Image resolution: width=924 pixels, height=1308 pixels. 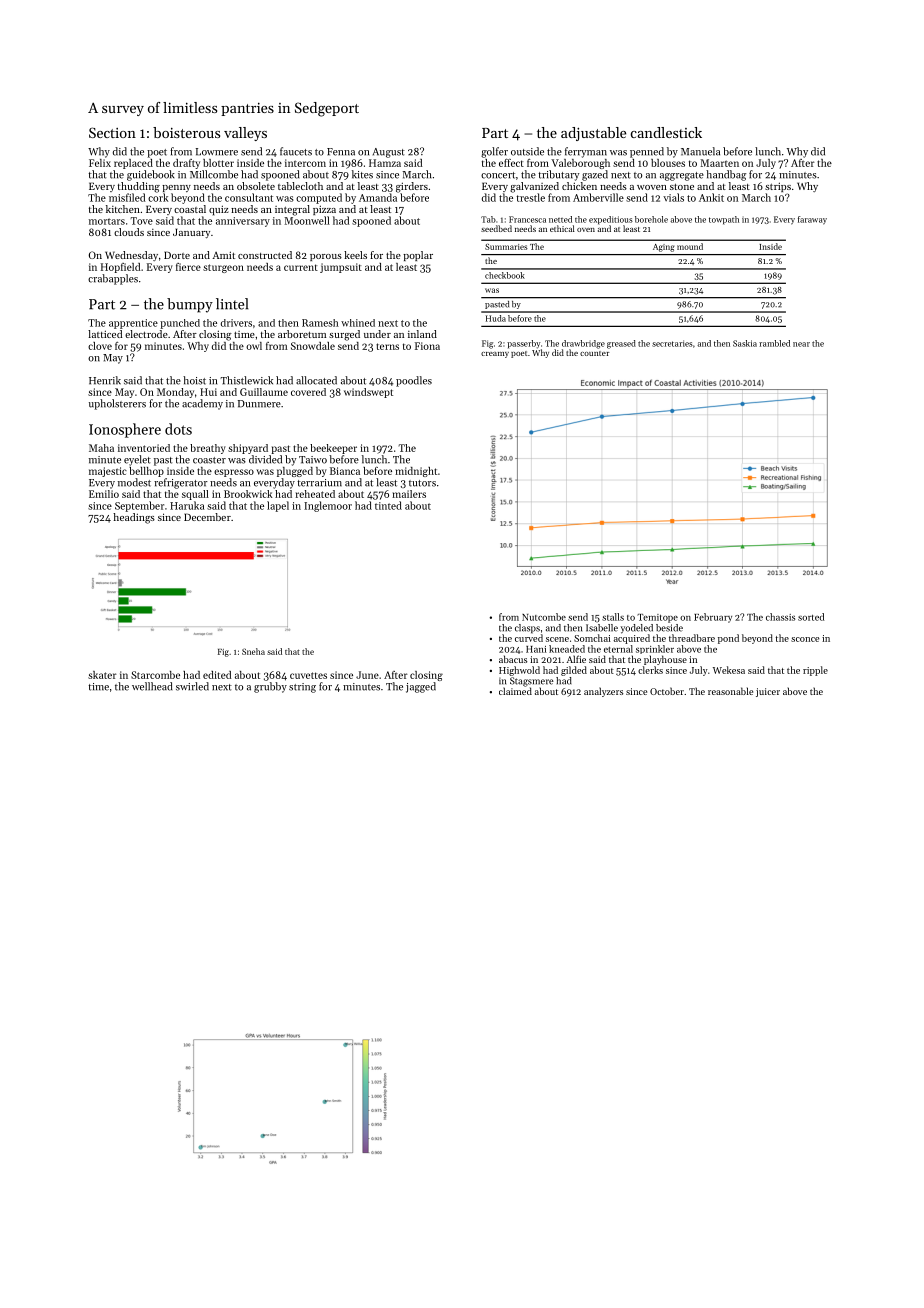 I want to click on poplar, so click(x=418, y=256).
